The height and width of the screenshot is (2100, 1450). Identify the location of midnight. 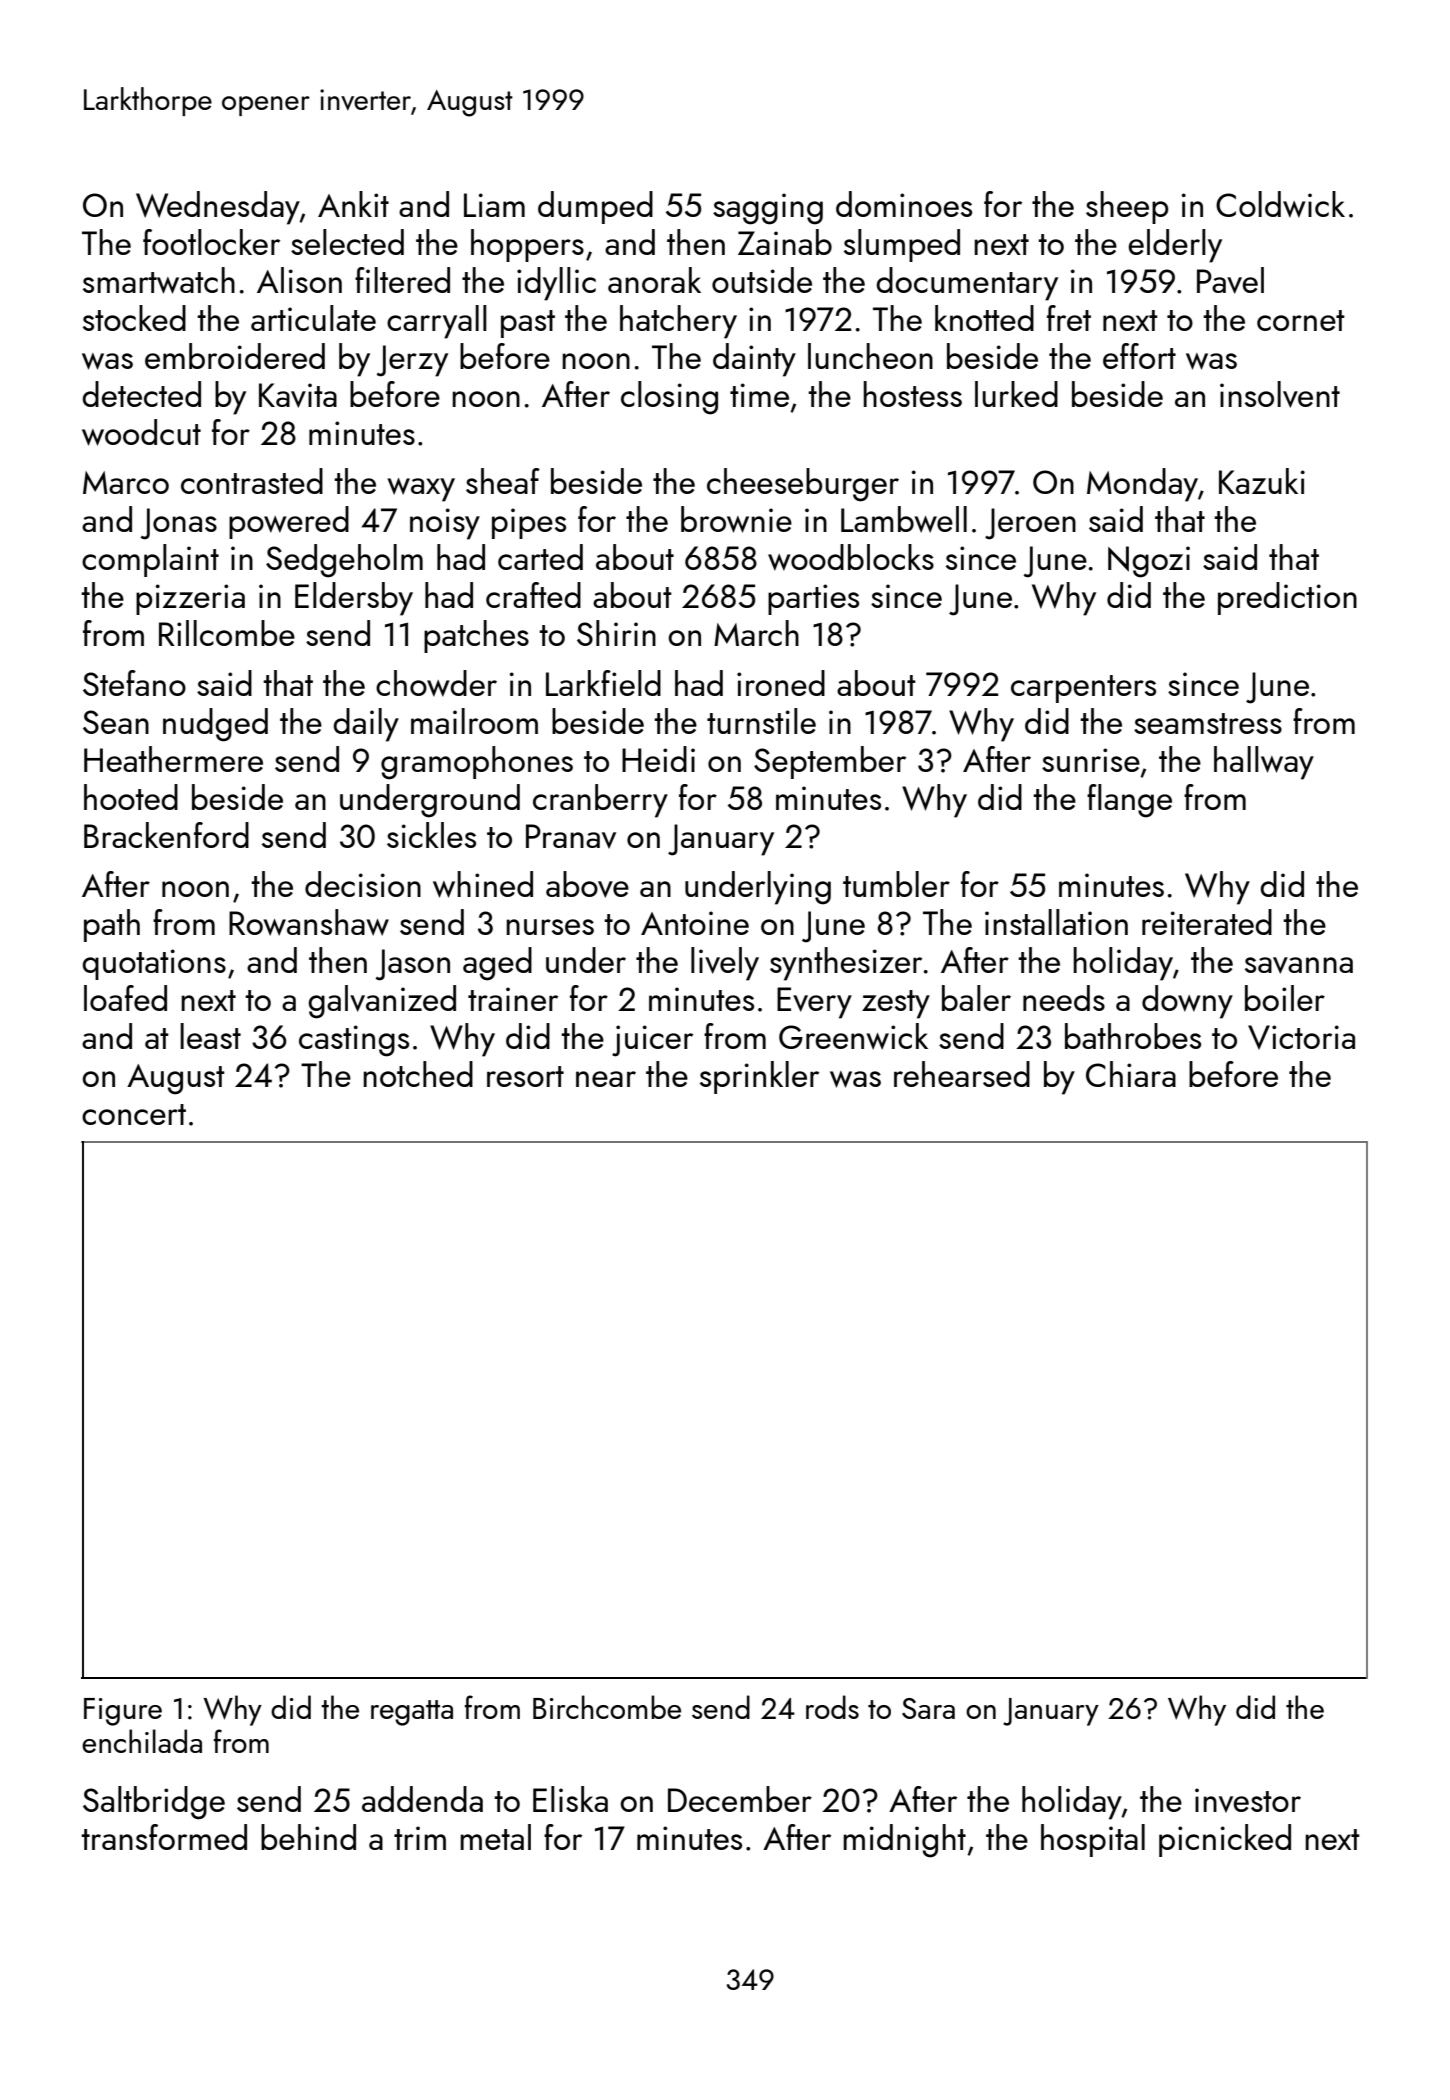
(904, 1841).
